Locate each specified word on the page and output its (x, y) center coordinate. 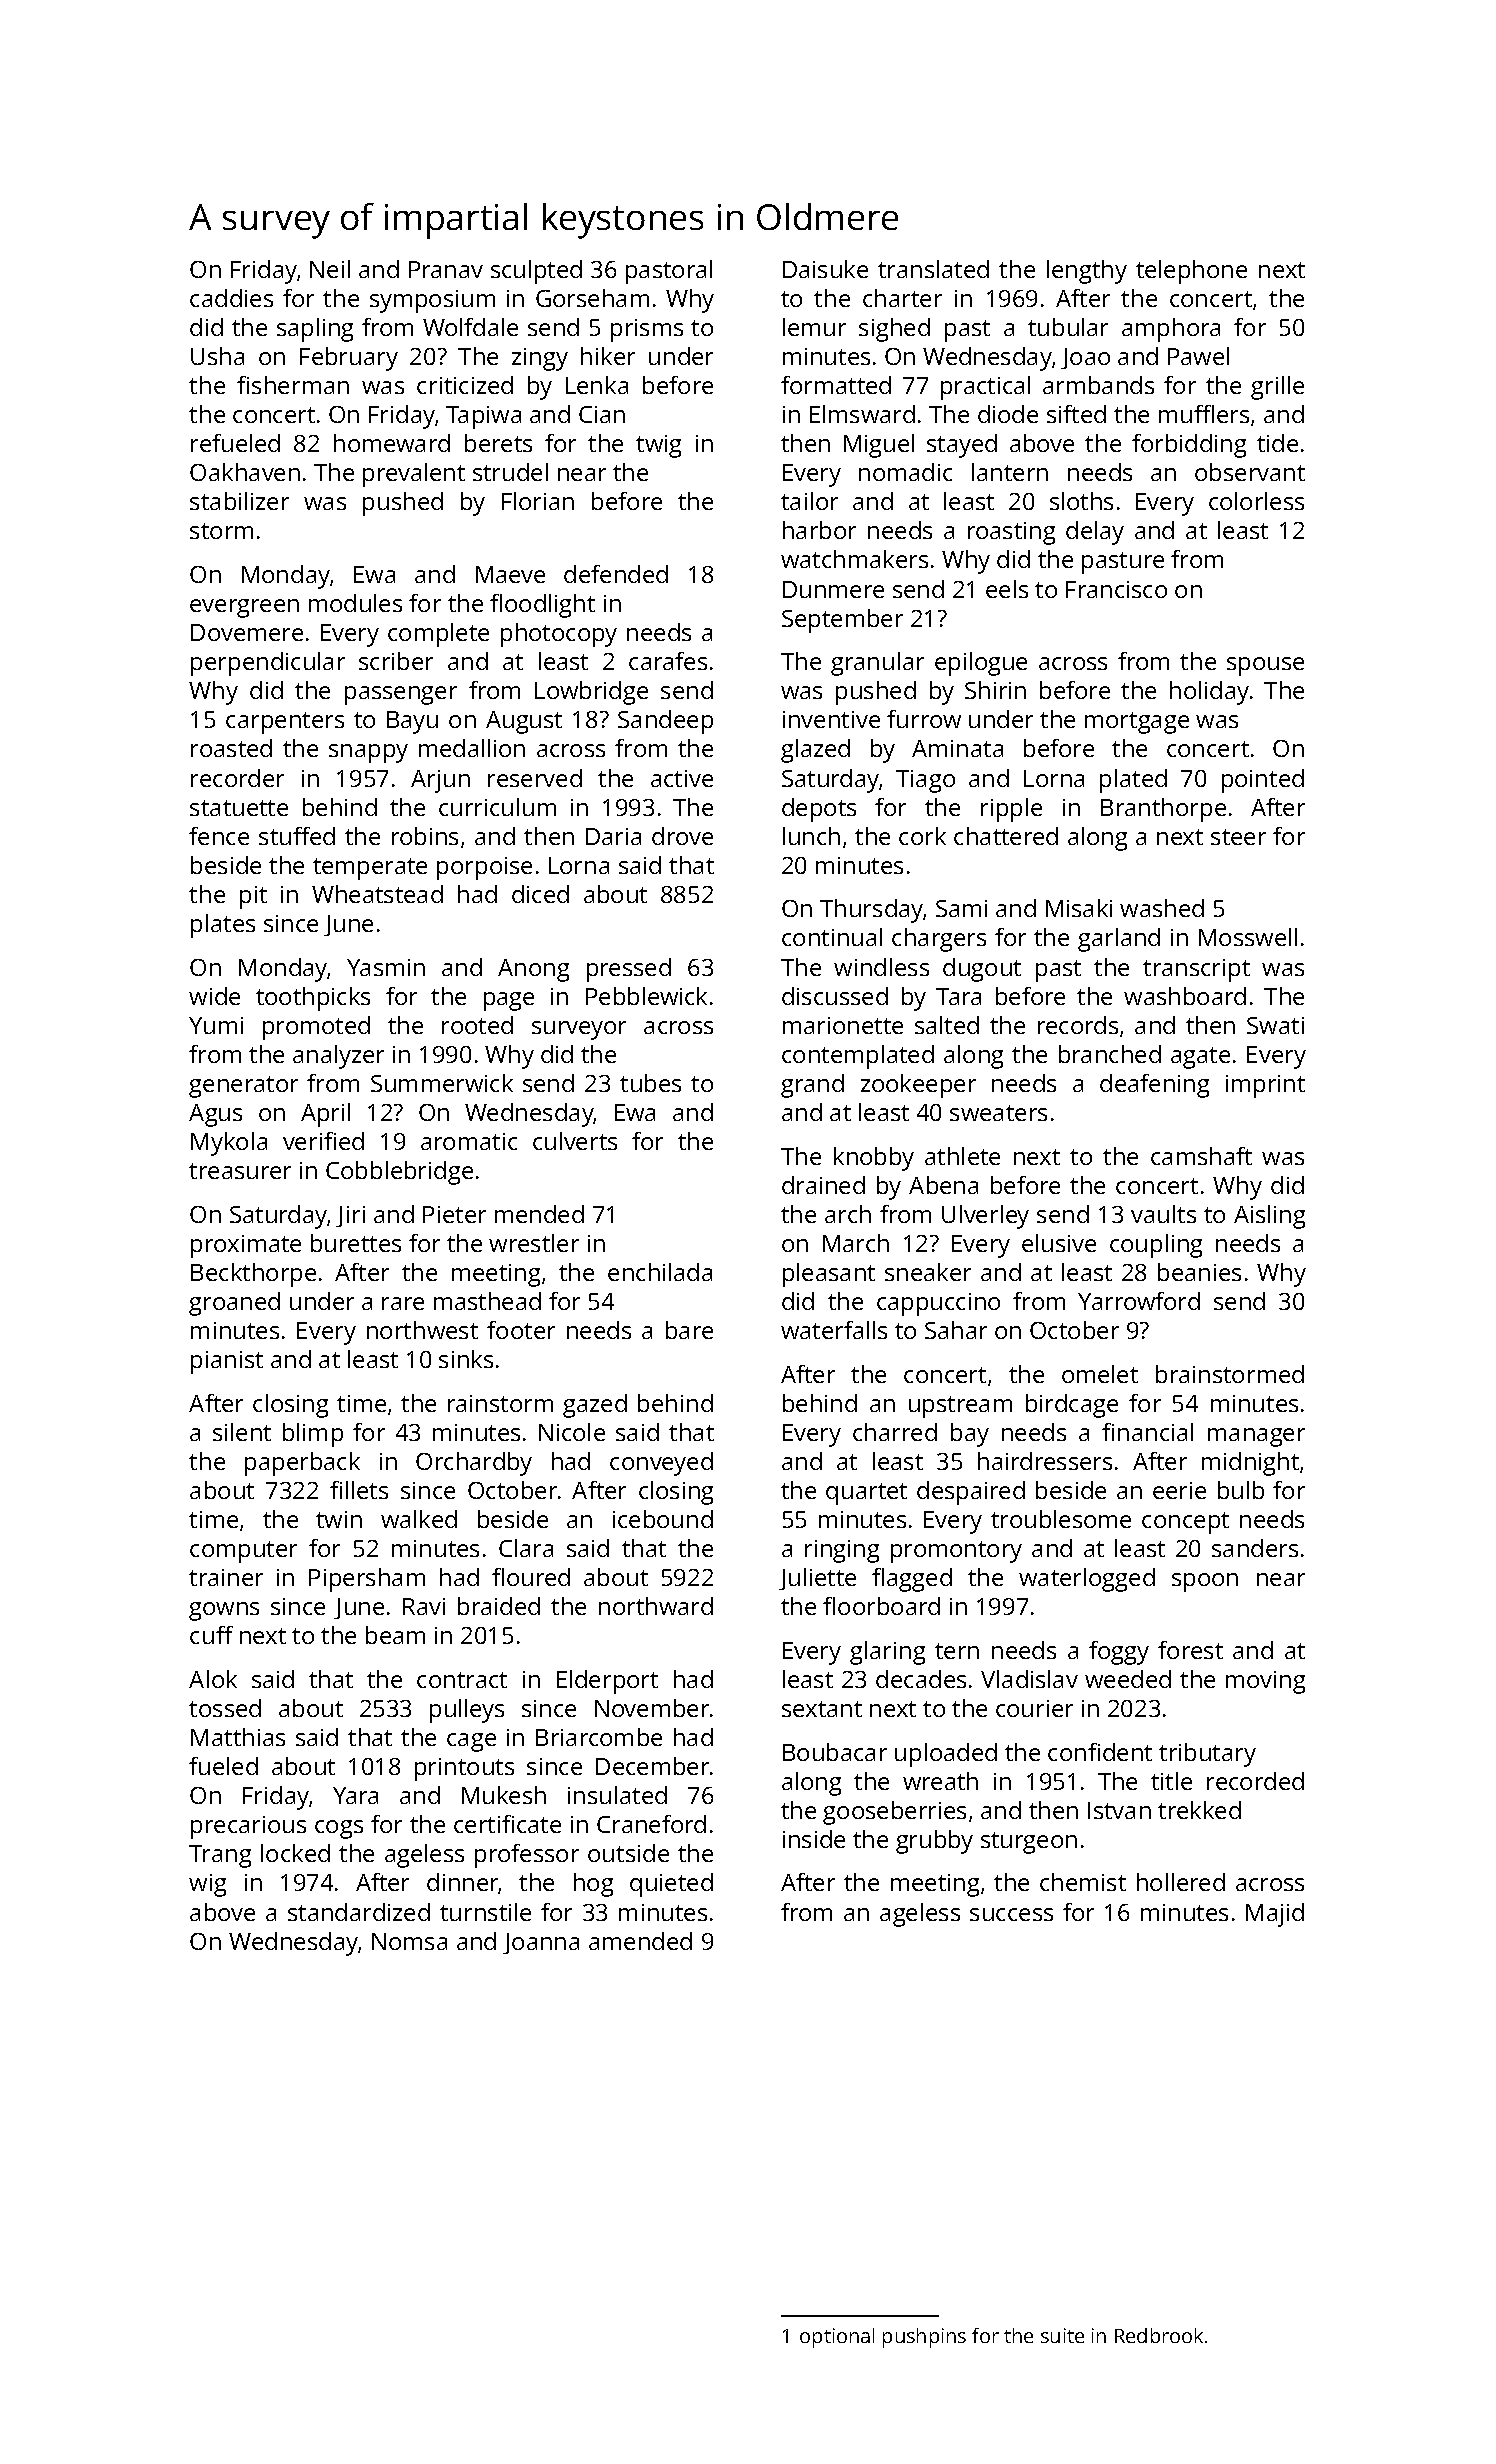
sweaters (998, 1113)
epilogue (981, 664)
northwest (422, 1330)
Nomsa (409, 1941)
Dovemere (247, 632)
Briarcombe (599, 1737)
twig (658, 446)
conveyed (661, 1464)
